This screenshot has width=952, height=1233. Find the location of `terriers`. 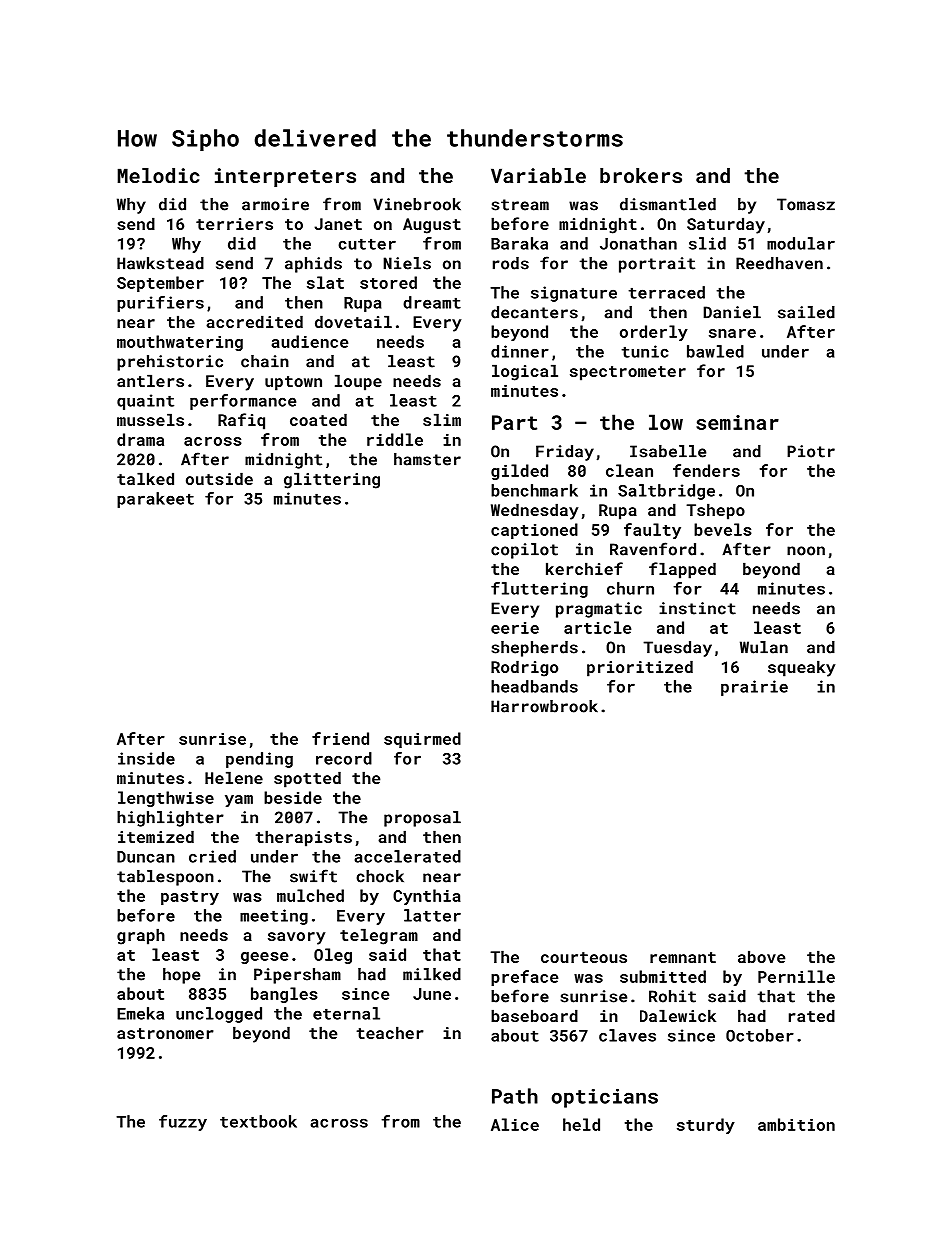

terriers is located at coordinates (234, 224).
